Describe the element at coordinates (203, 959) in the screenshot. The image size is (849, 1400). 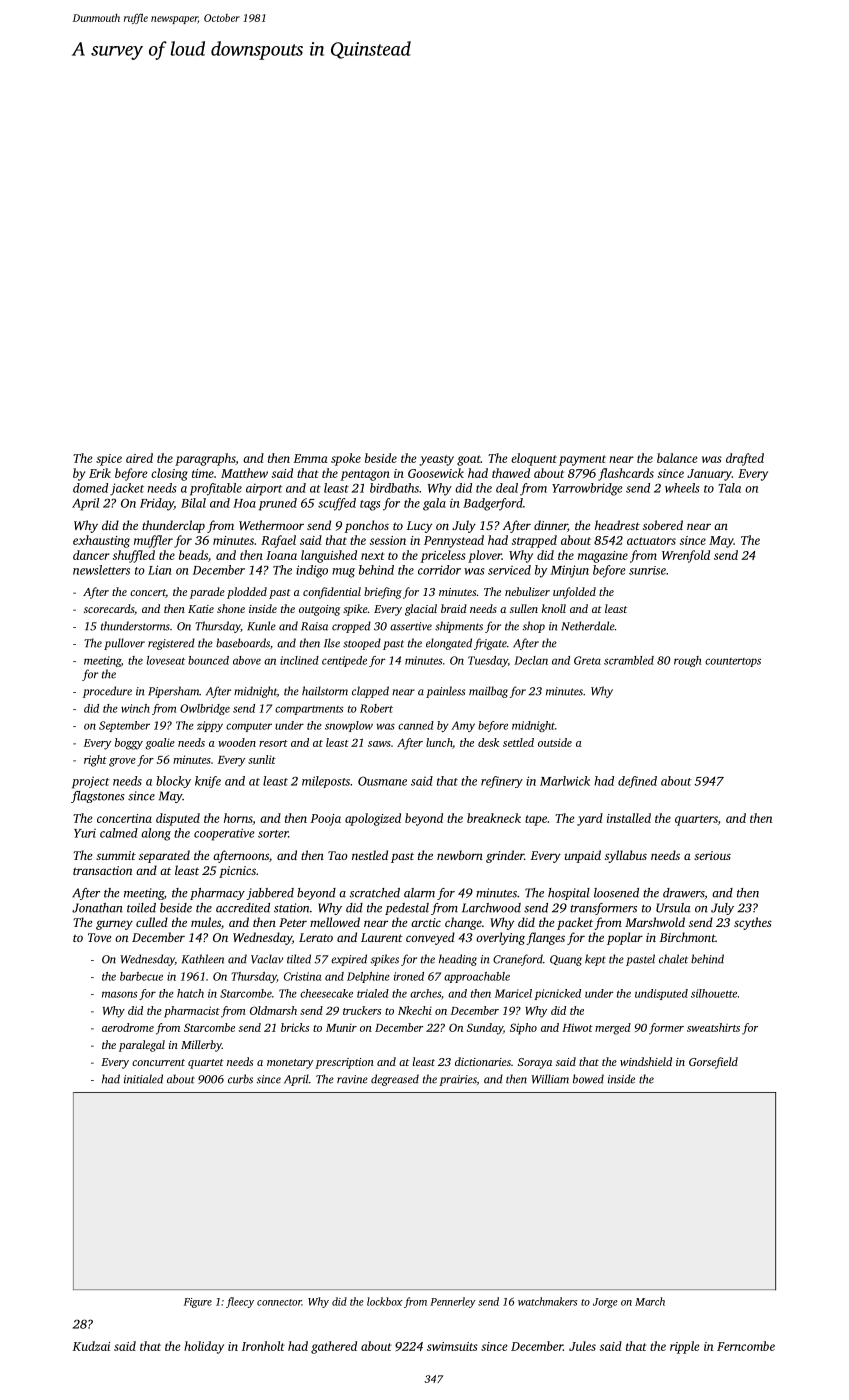
I see `Kathleen` at that location.
